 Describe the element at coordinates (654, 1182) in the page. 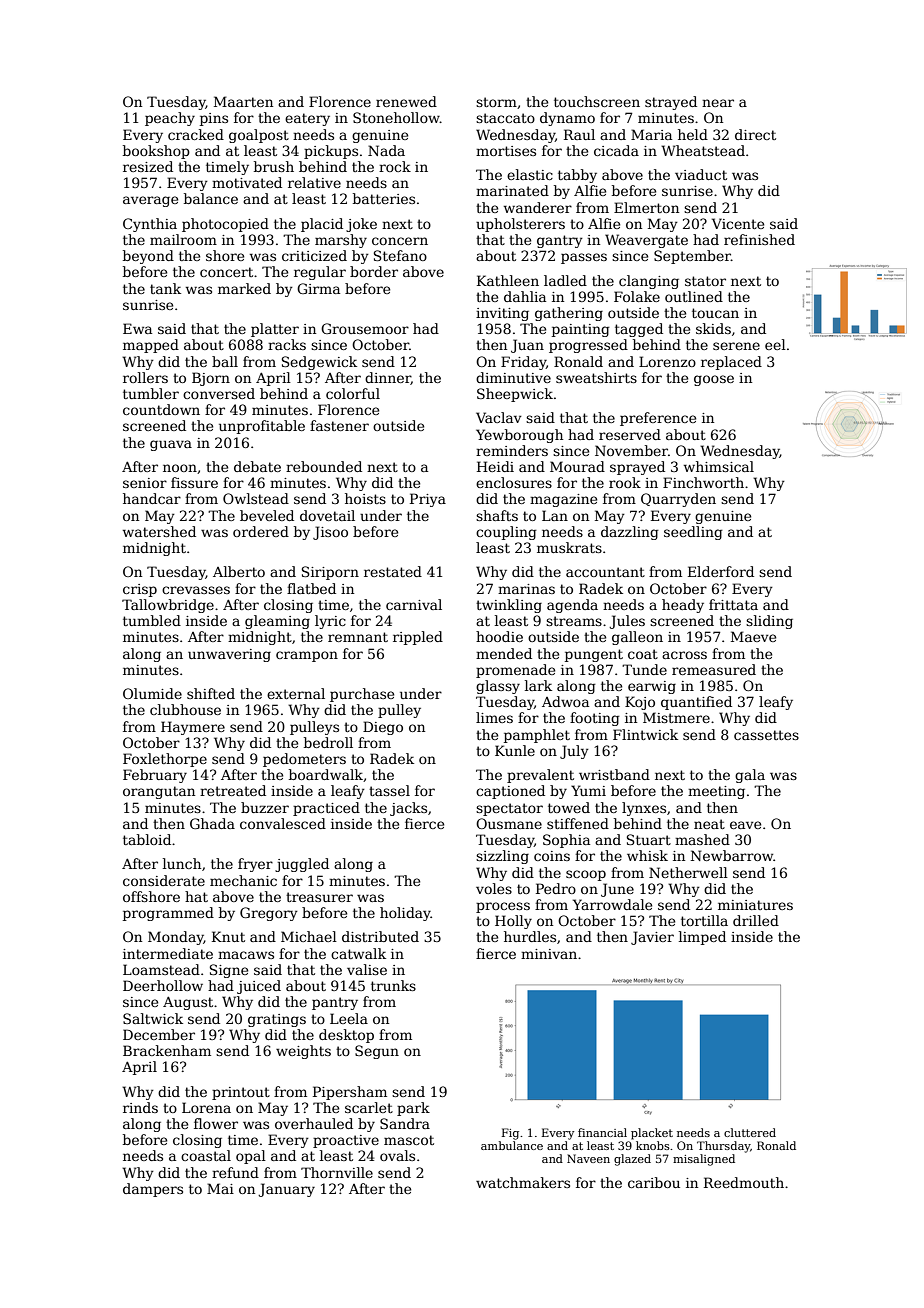

I see `caribou` at that location.
